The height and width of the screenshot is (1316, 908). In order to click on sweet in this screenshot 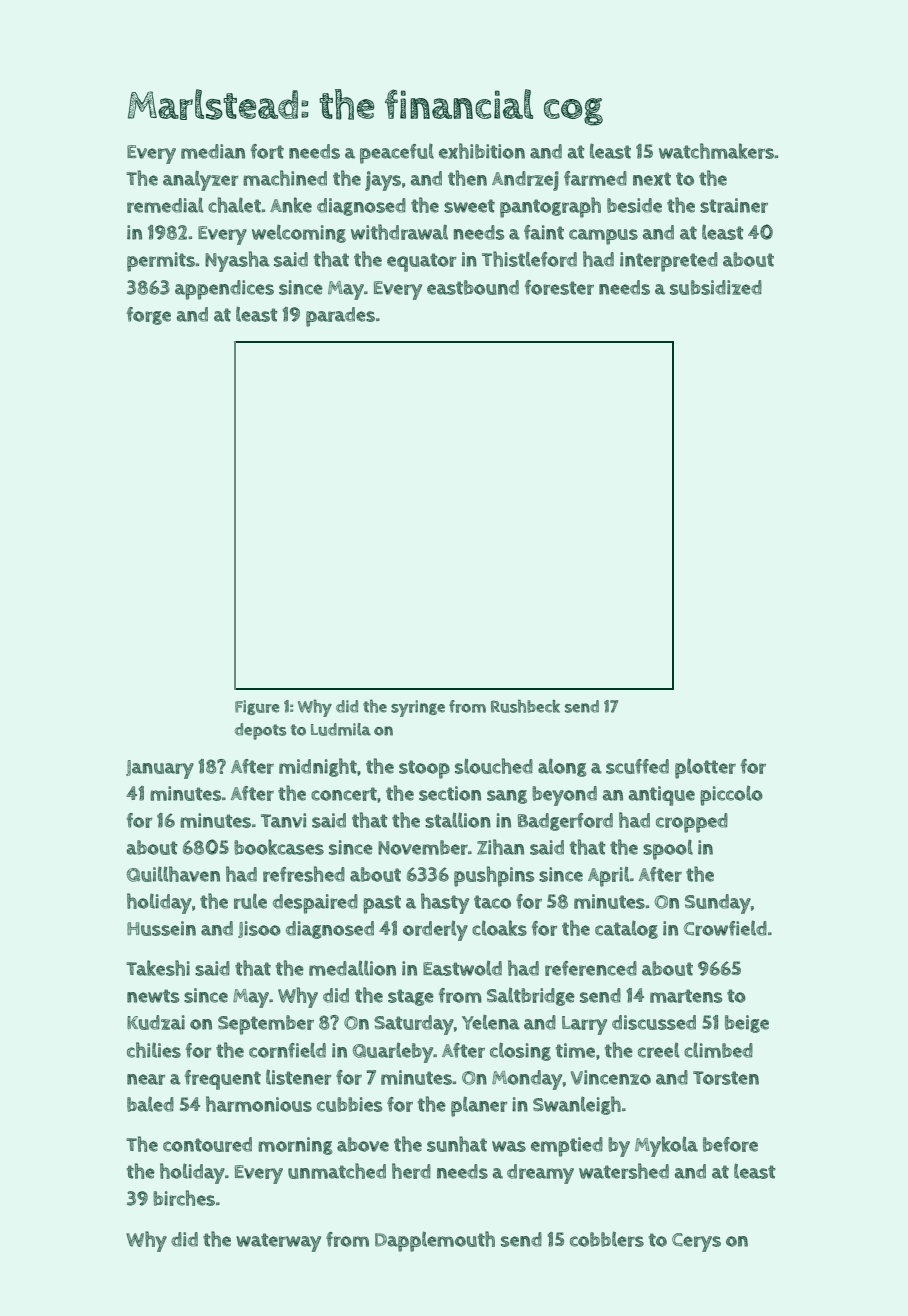, I will do `click(469, 206)`.
